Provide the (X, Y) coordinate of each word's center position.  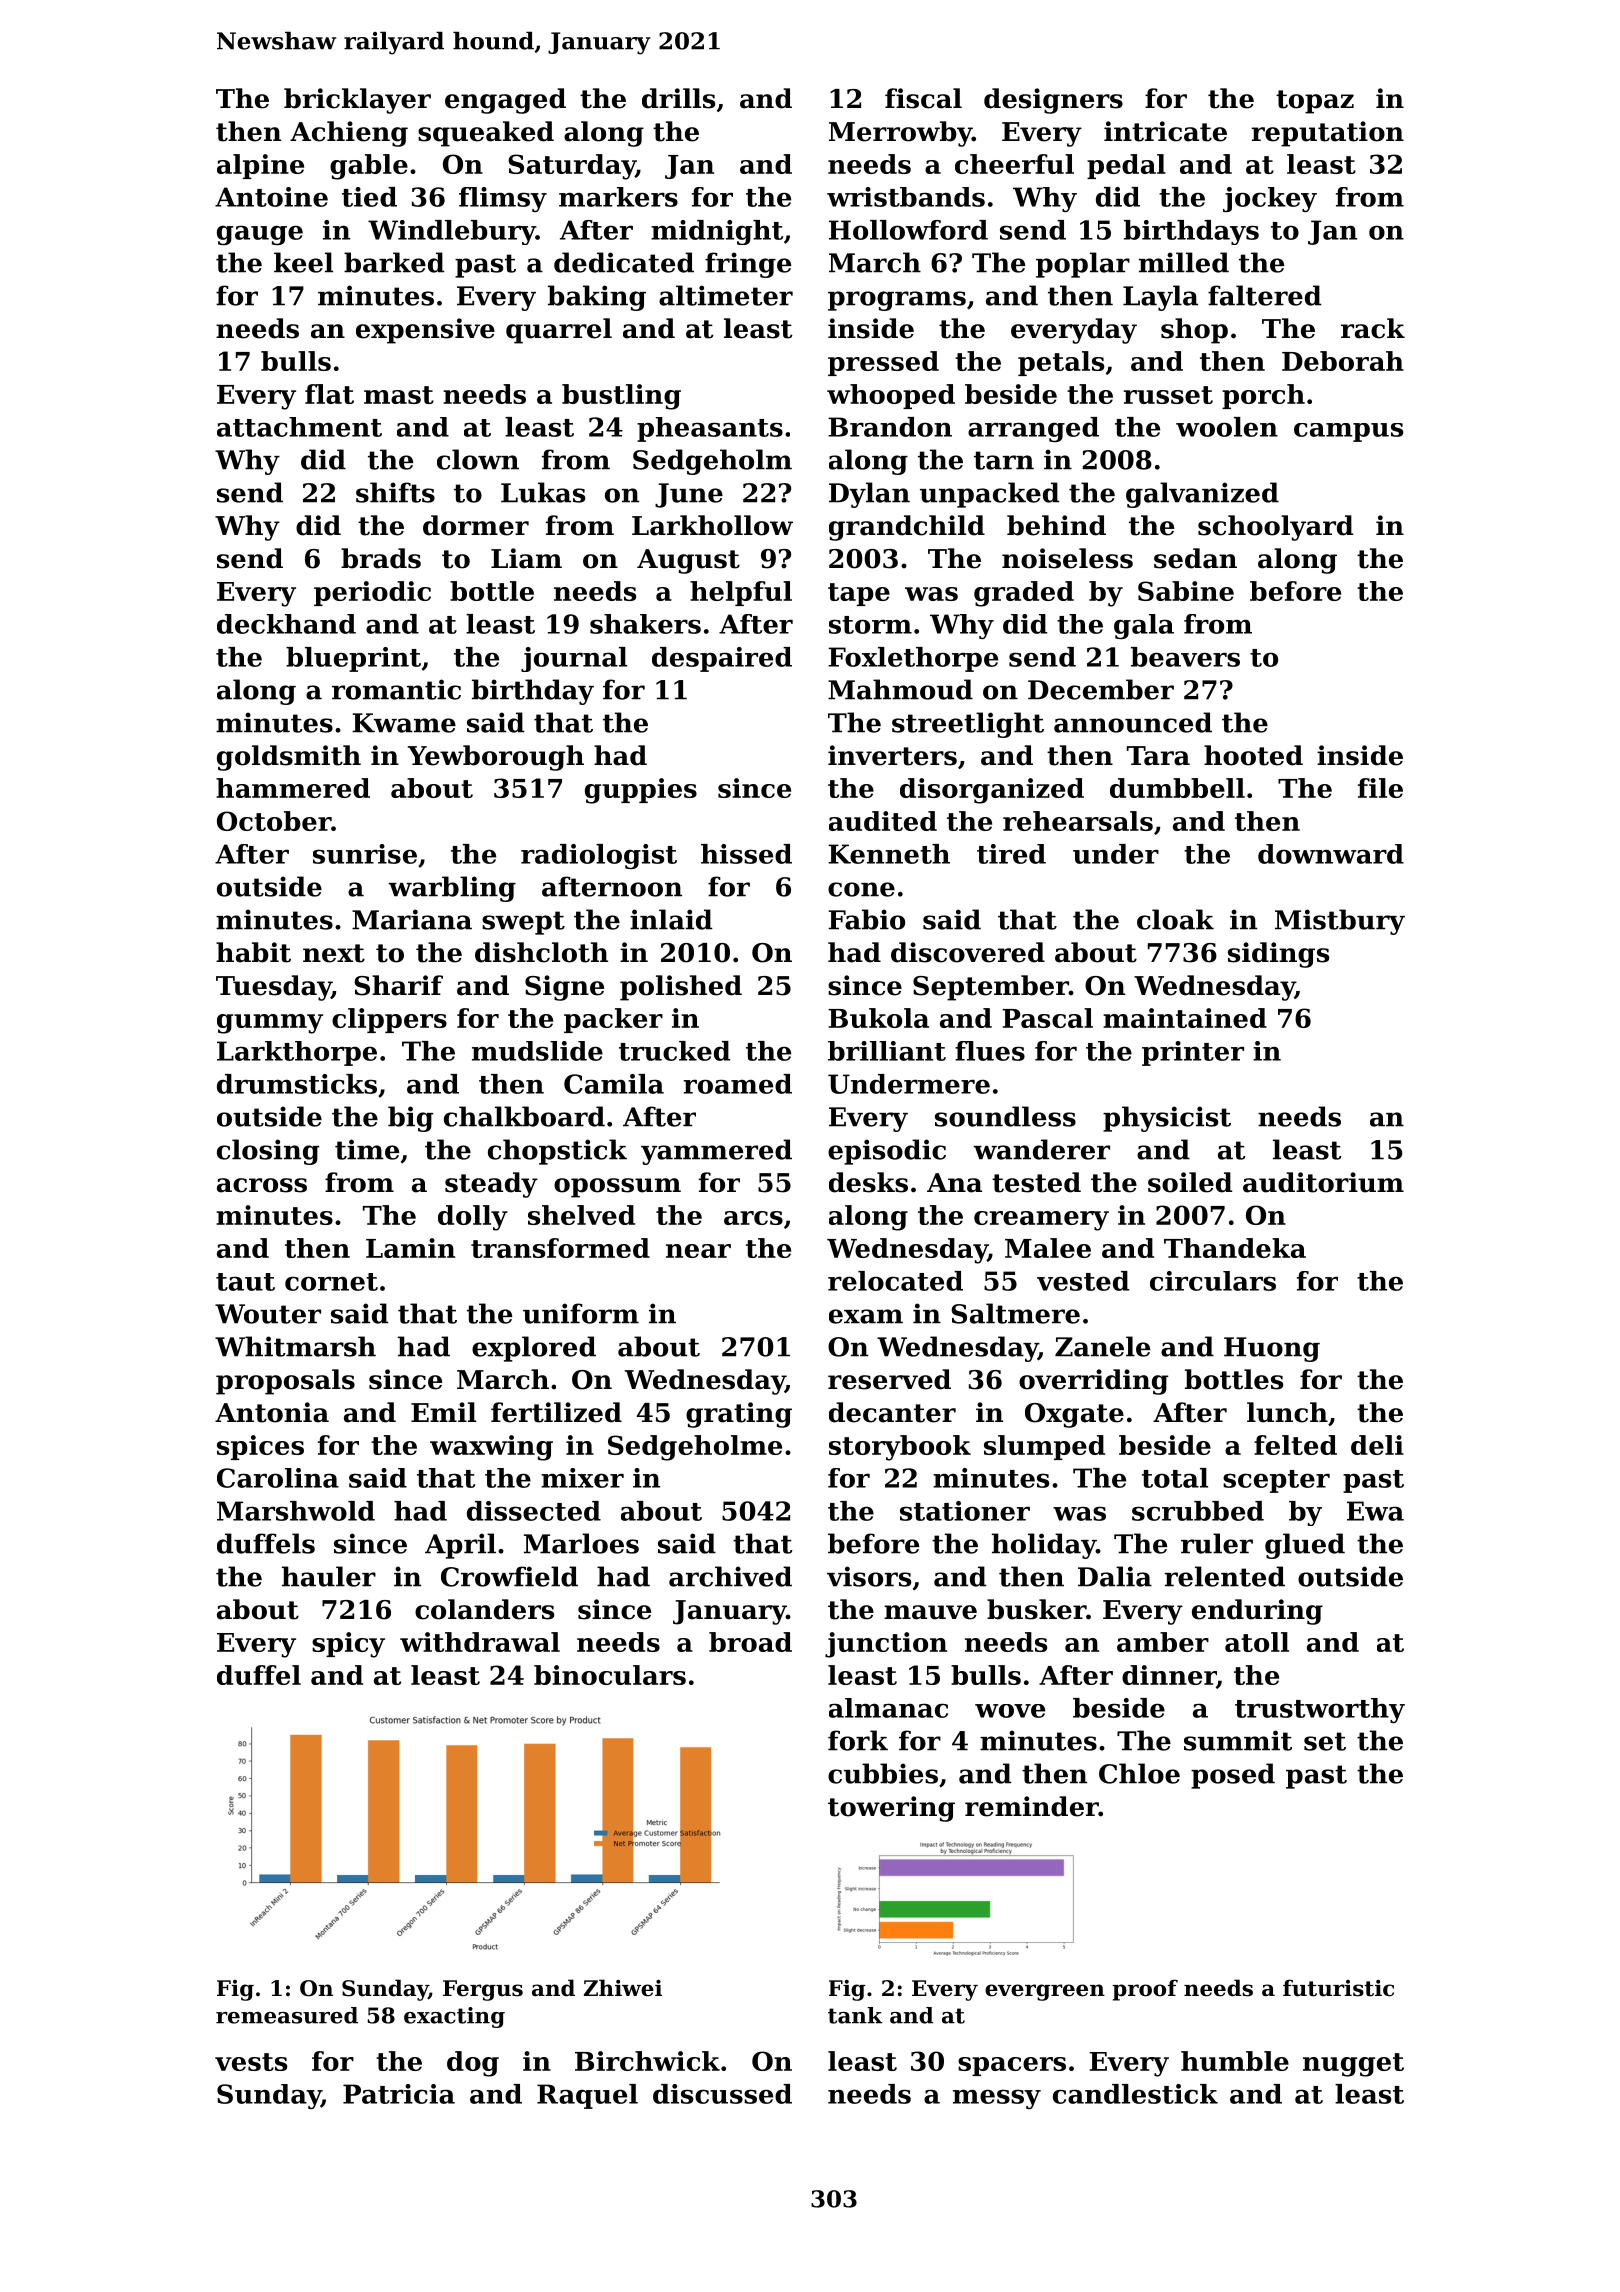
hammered (293, 788)
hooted (1253, 755)
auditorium (1323, 1182)
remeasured (287, 2015)
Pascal (1047, 1018)
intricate (1165, 131)
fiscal (923, 98)
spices (260, 1447)
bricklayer (357, 101)
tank (855, 2015)
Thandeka (1235, 1248)
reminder (1032, 1806)
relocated (895, 1281)
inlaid (671, 919)
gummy (270, 1024)
